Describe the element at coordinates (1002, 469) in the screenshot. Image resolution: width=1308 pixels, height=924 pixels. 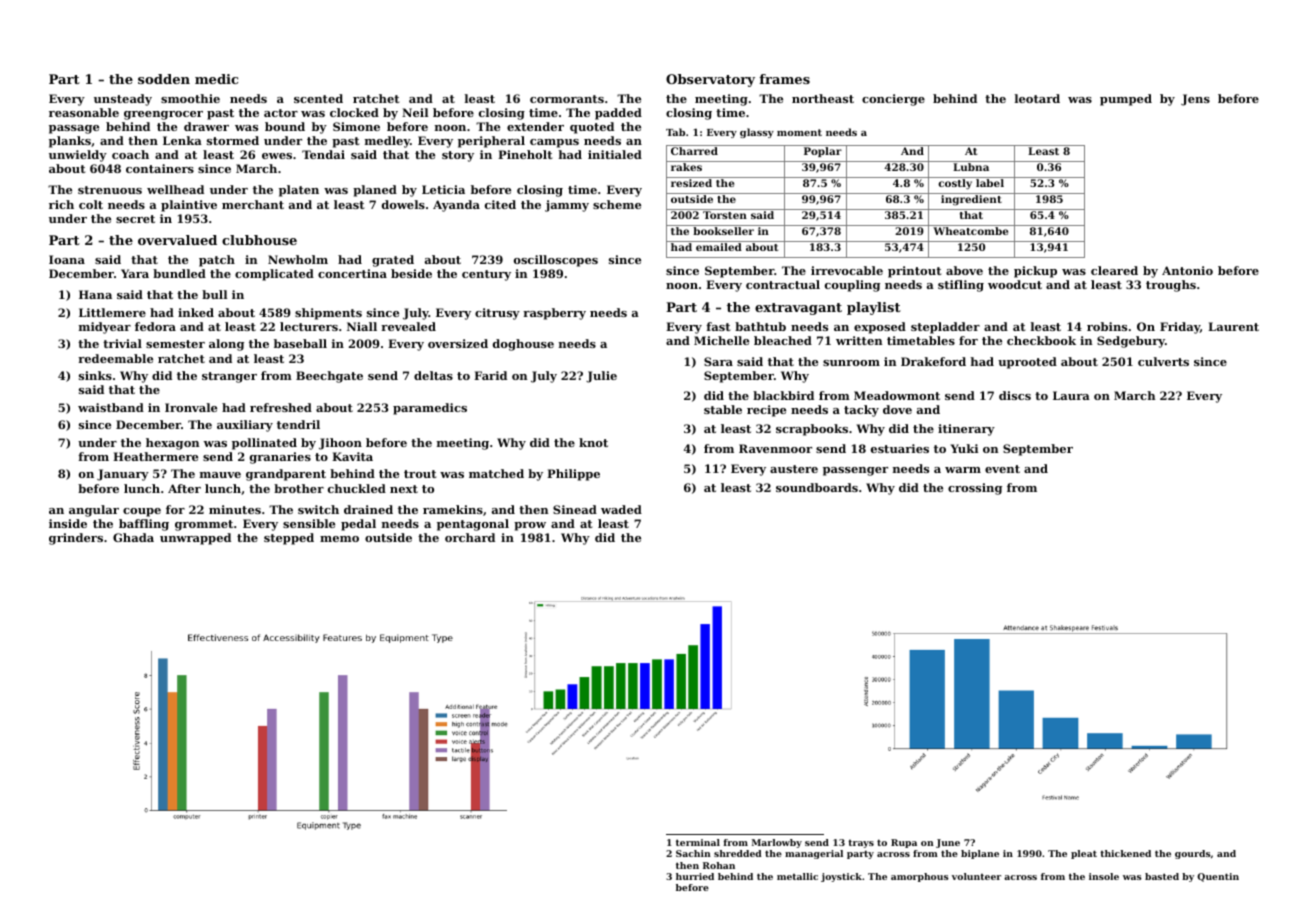
I see `event` at that location.
